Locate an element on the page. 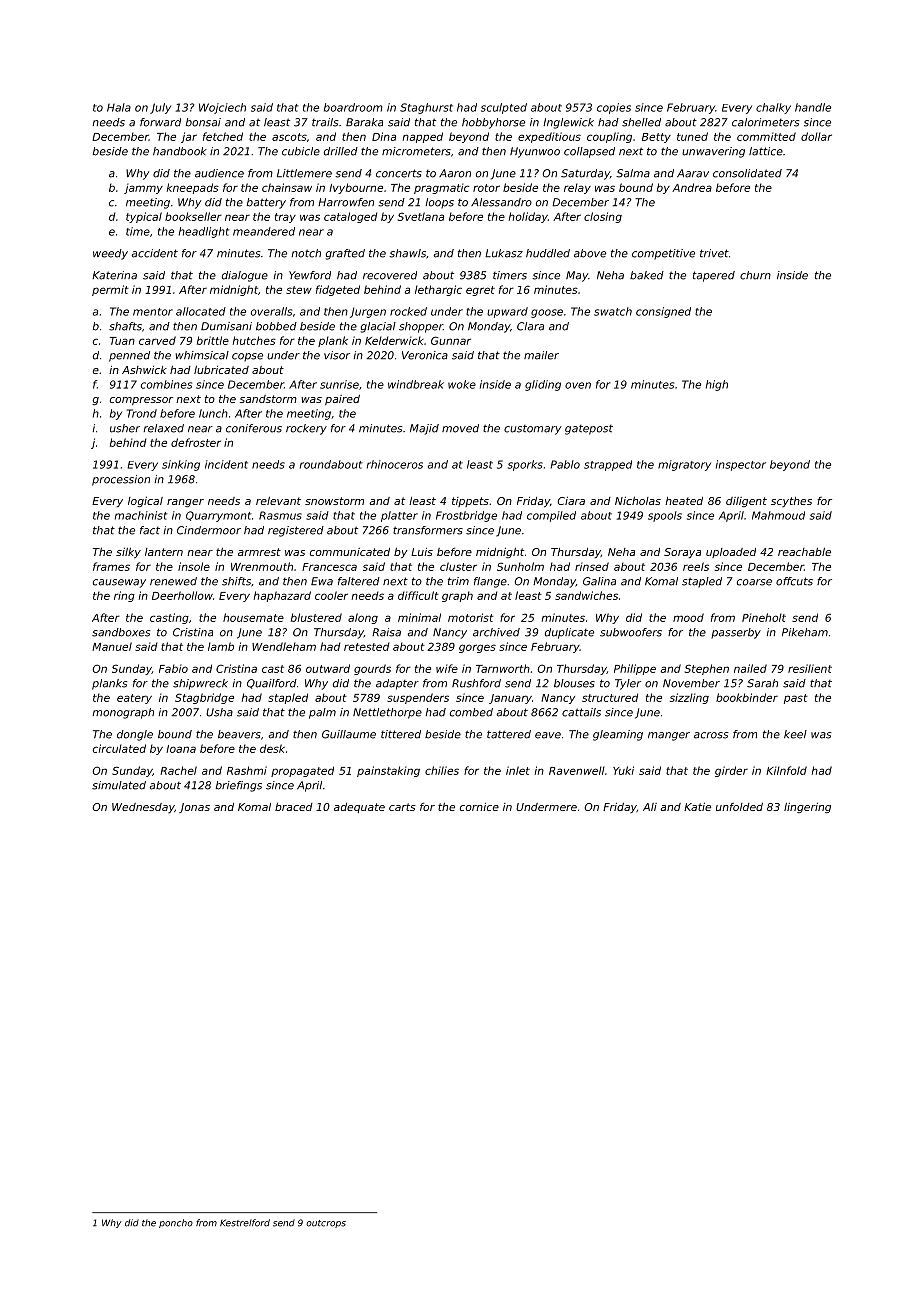  Wednesday is located at coordinates (143, 808).
